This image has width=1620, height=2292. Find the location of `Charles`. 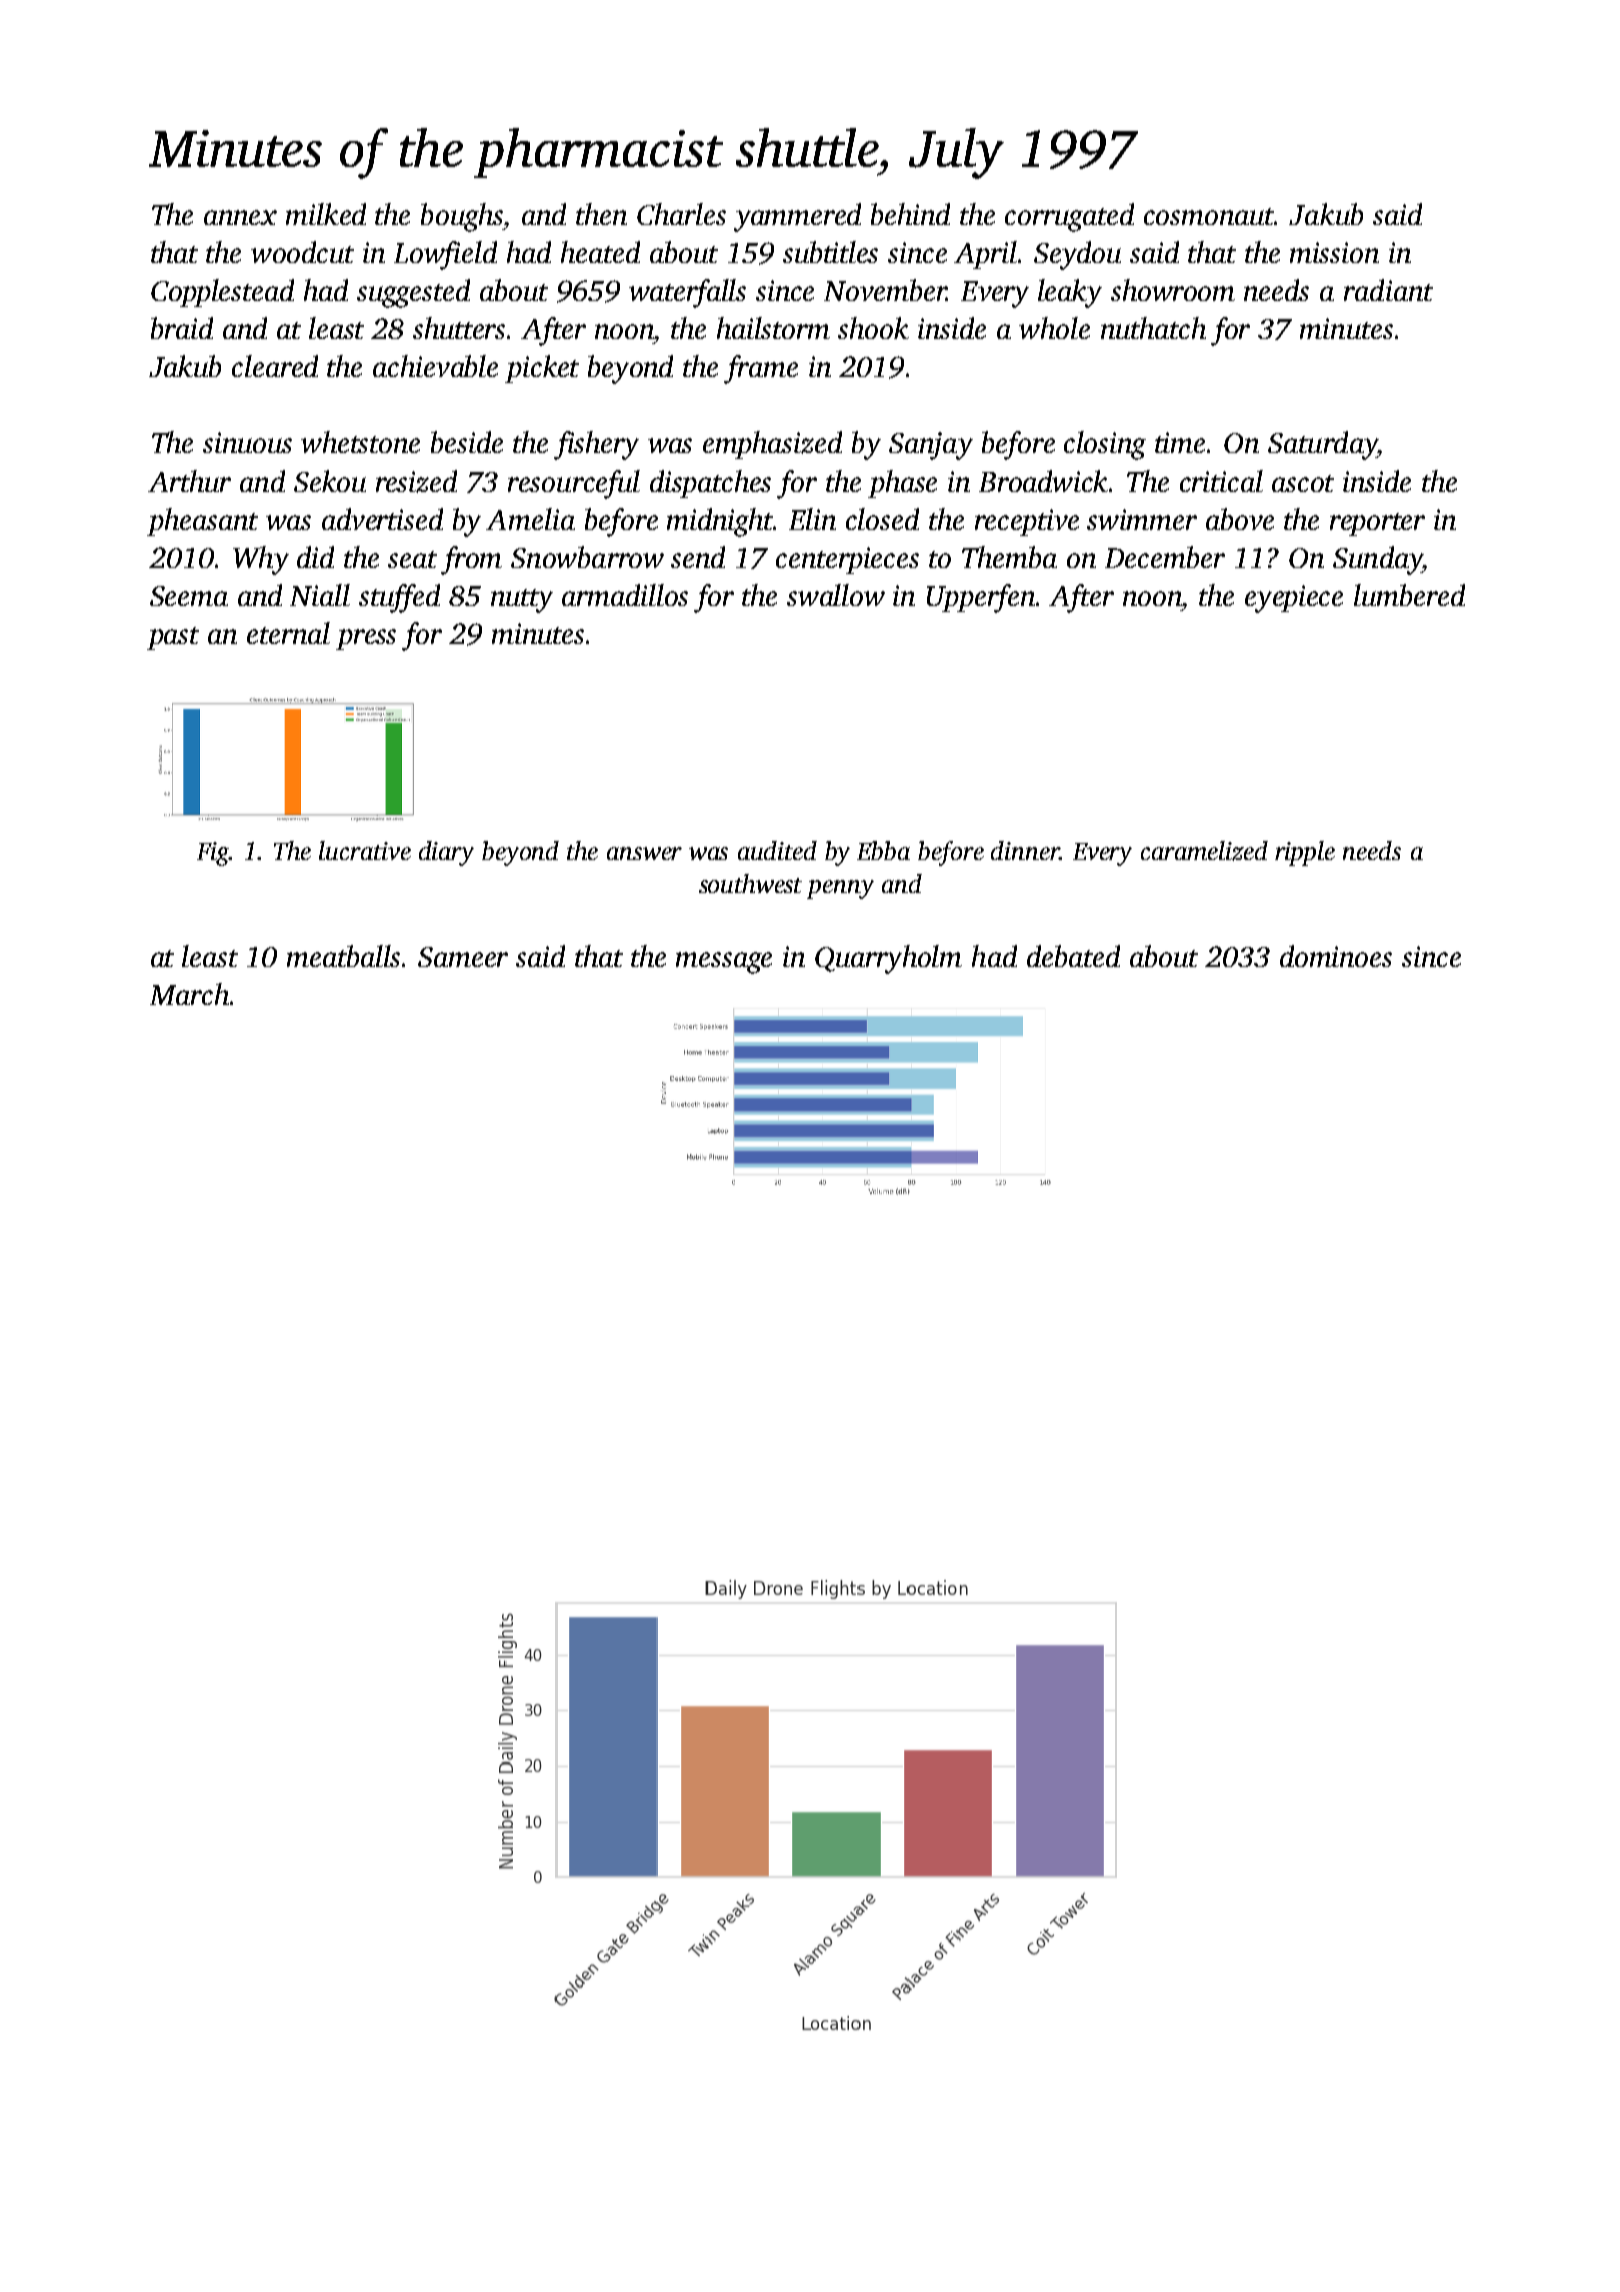

Charles is located at coordinates (681, 214).
